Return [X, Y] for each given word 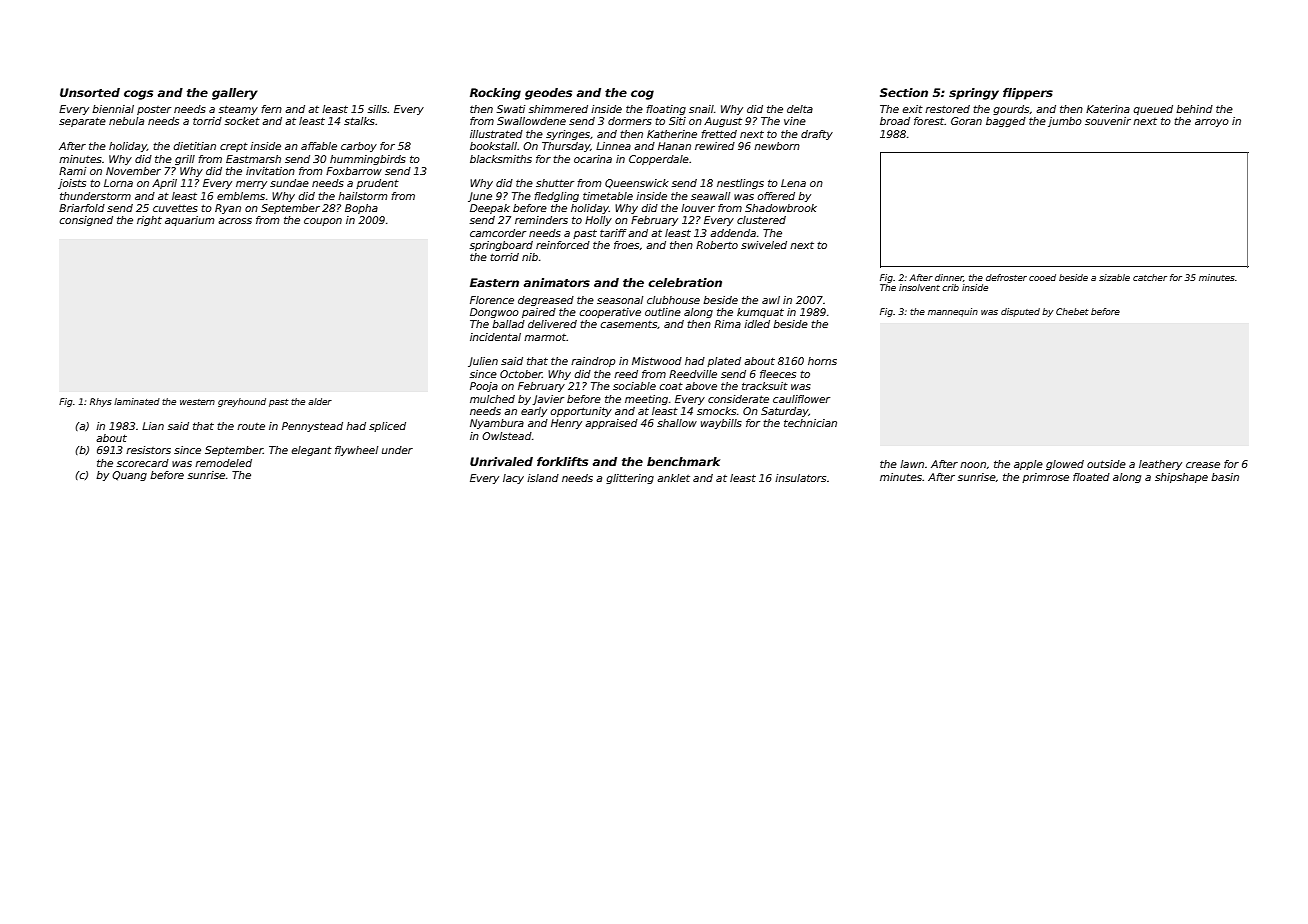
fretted [719, 134]
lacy [513, 479]
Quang [129, 476]
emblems [241, 196]
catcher [1150, 277]
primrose [1045, 478]
